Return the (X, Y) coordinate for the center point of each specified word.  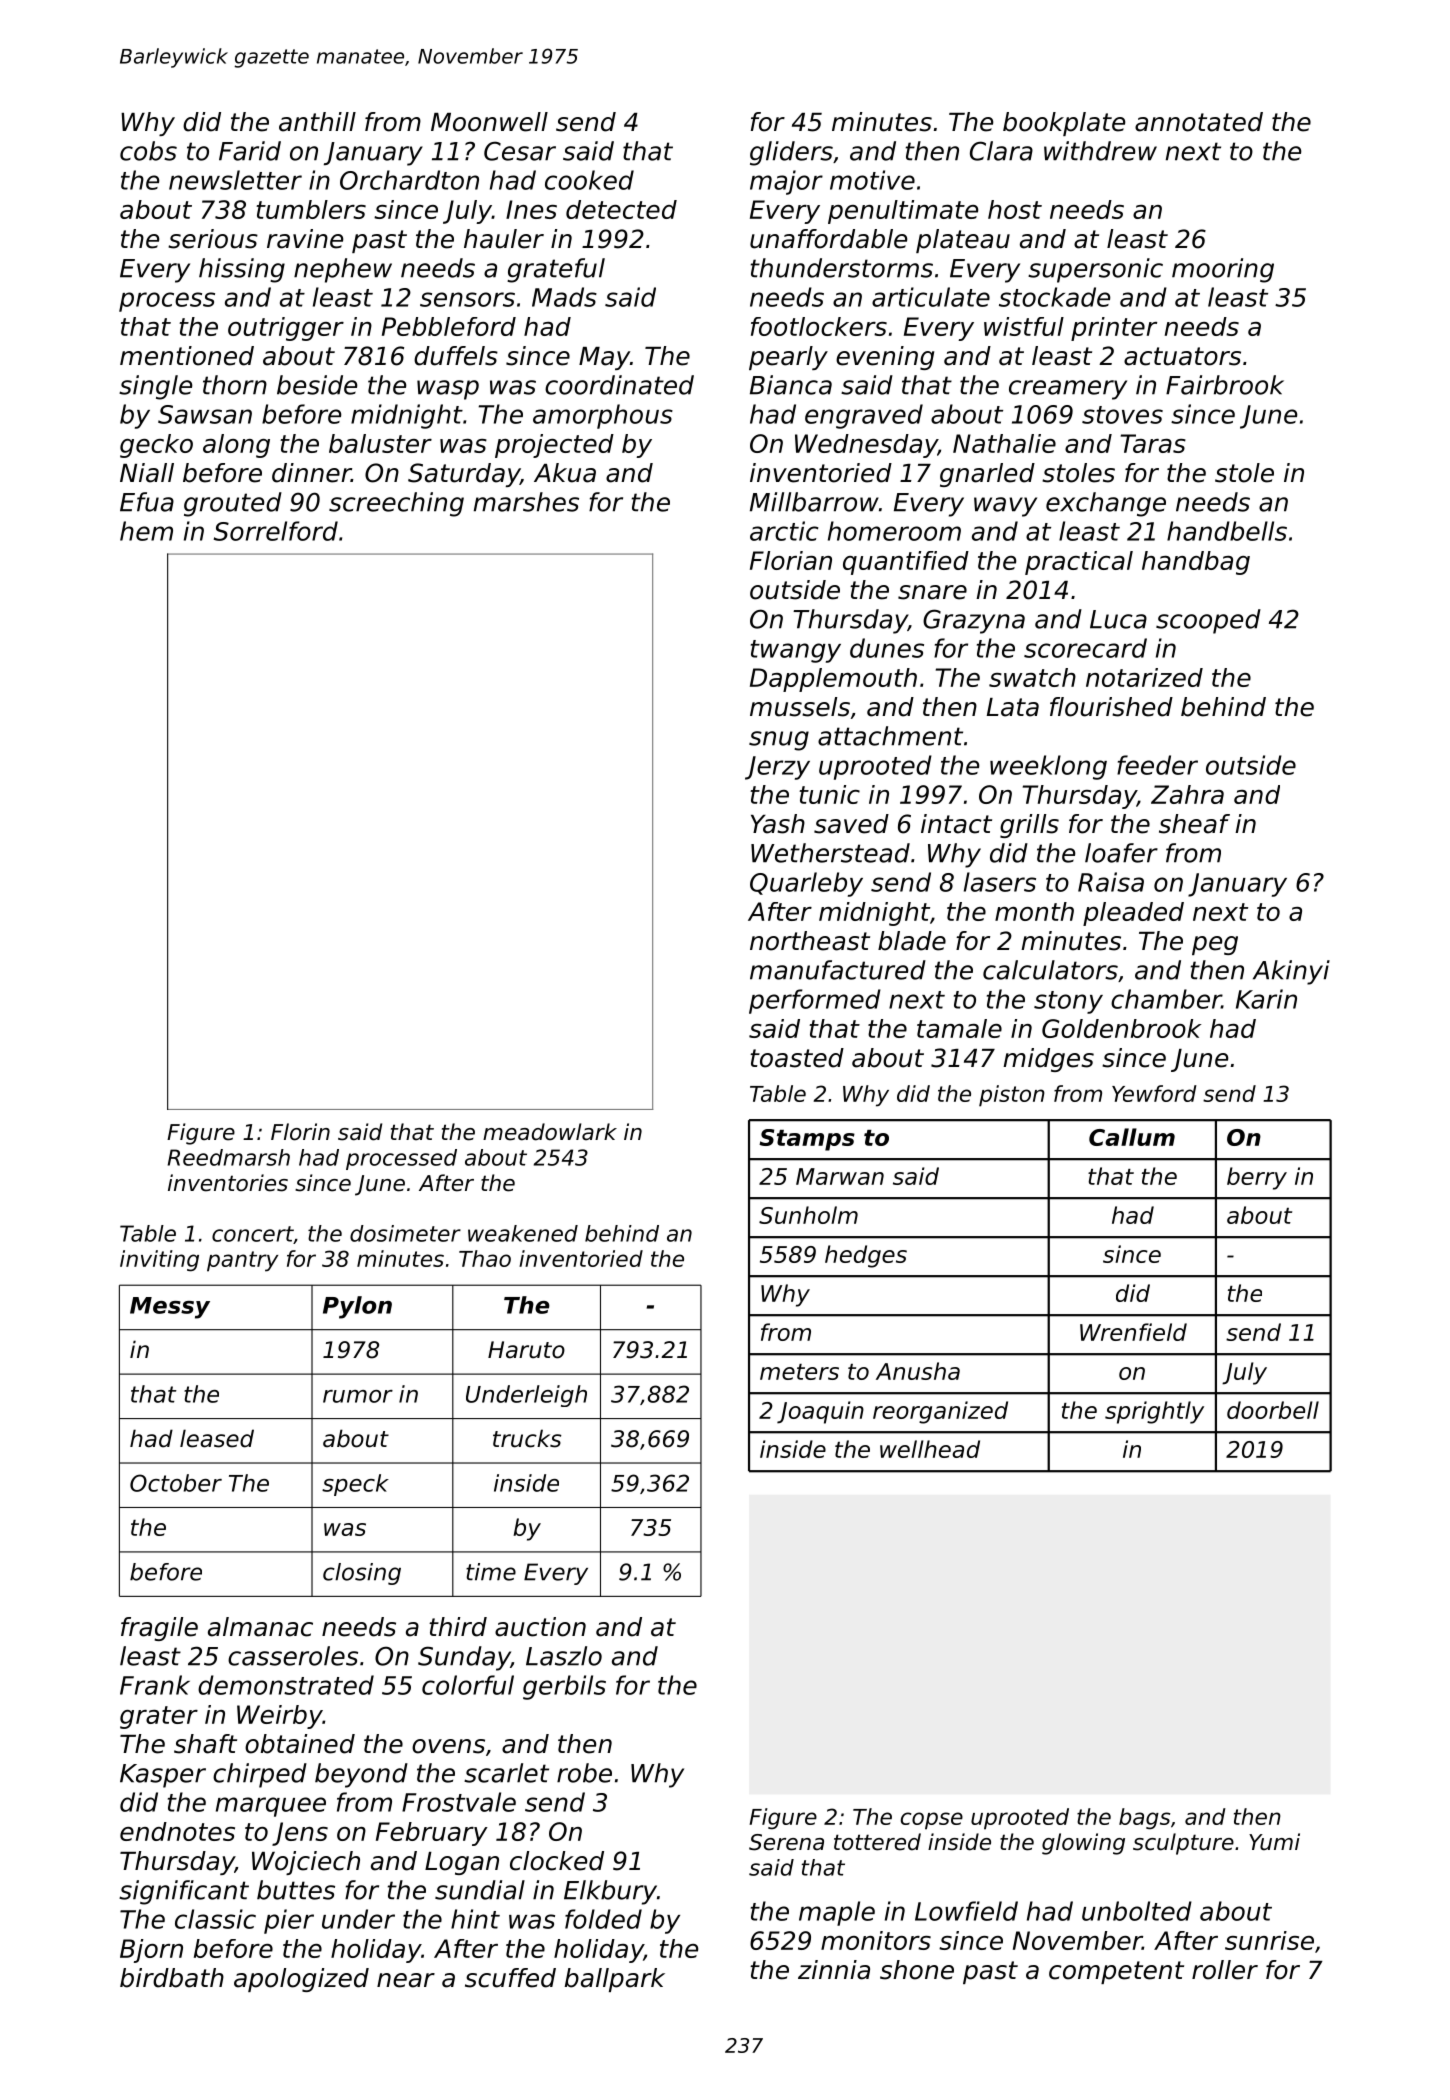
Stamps (807, 1140)
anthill (317, 122)
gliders (791, 153)
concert (253, 1235)
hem (146, 531)
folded (603, 1919)
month (1034, 911)
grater (159, 1717)
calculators (1050, 970)
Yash (778, 824)
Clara (1001, 151)
